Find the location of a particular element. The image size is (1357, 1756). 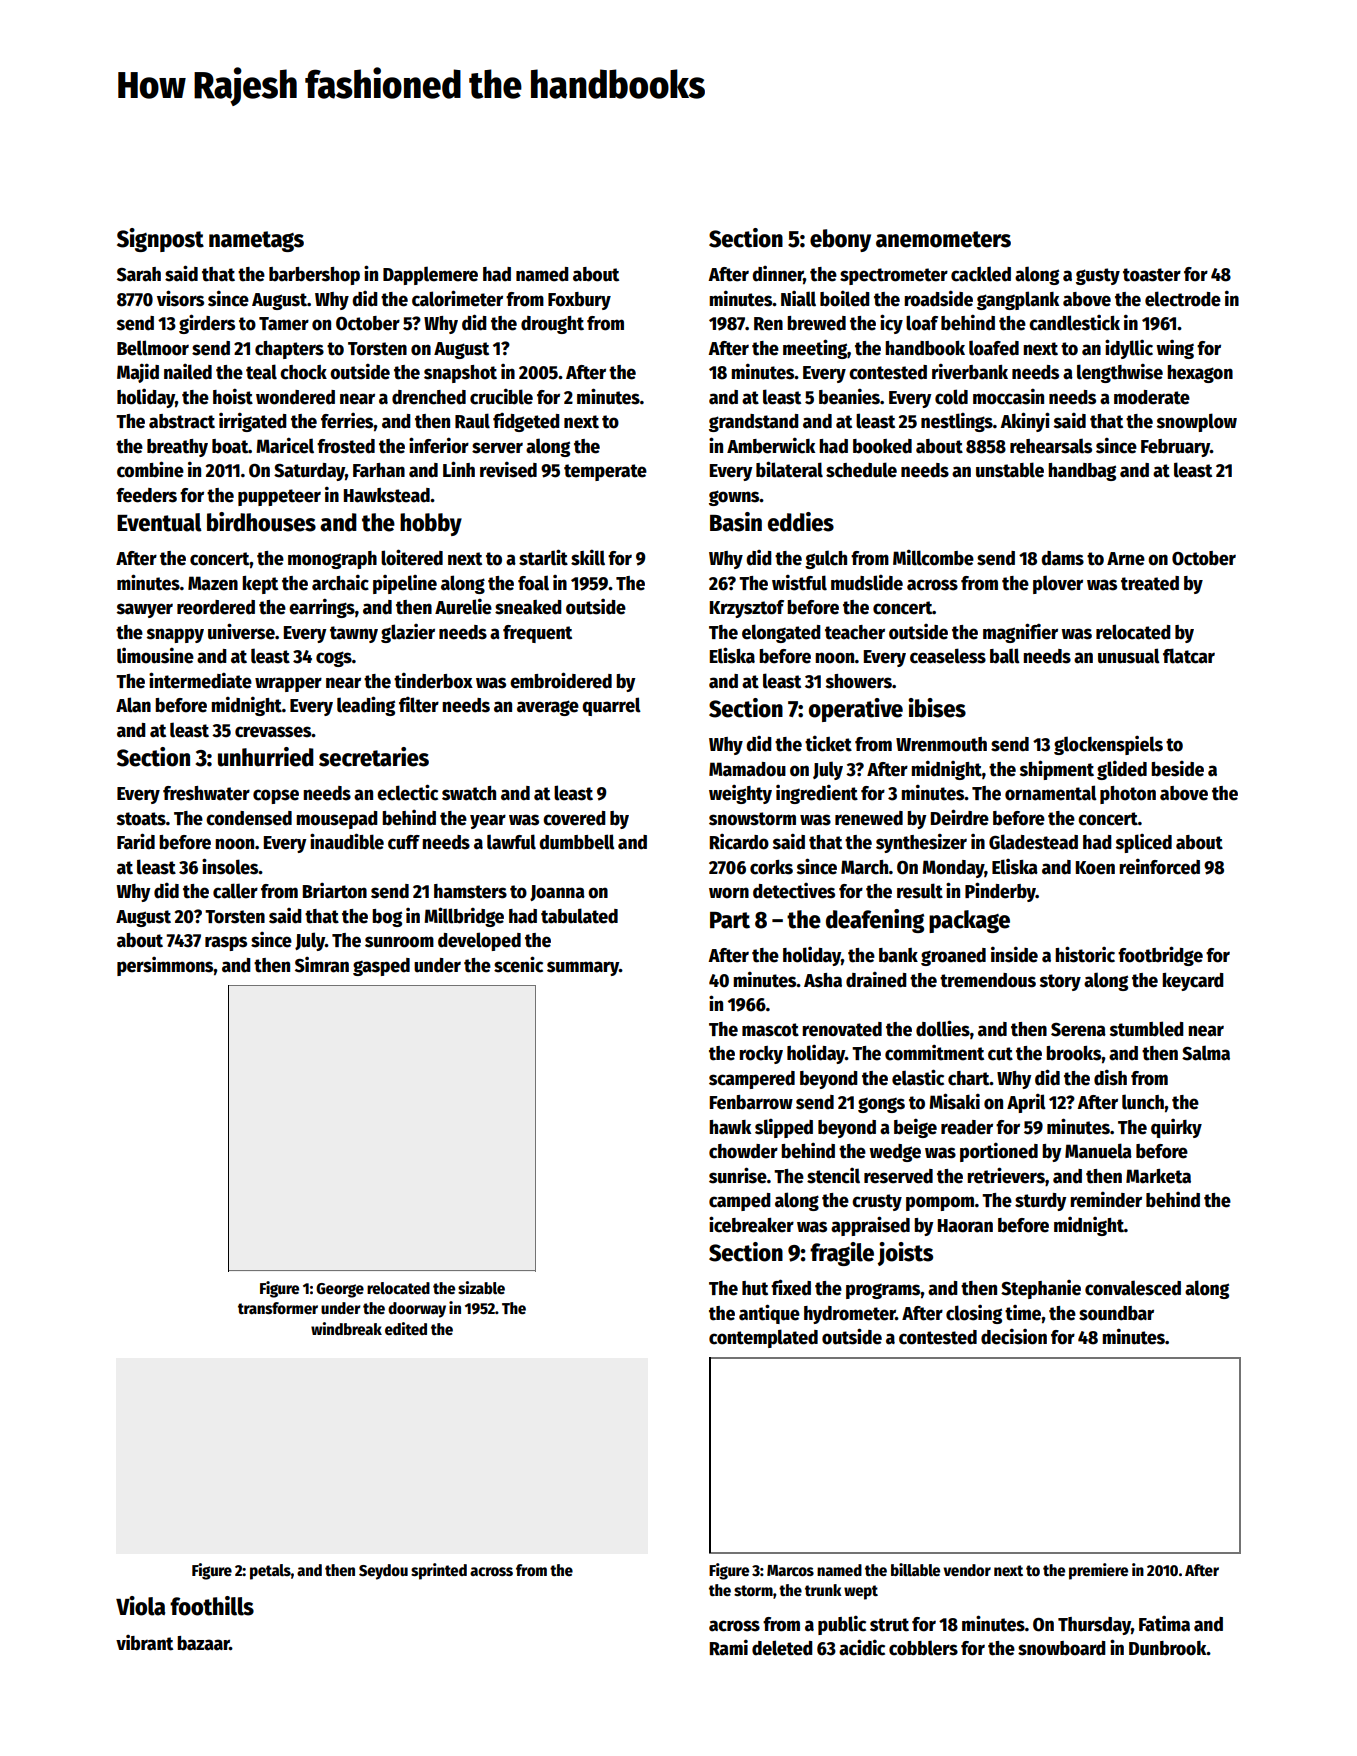

Arne is located at coordinates (1126, 559).
